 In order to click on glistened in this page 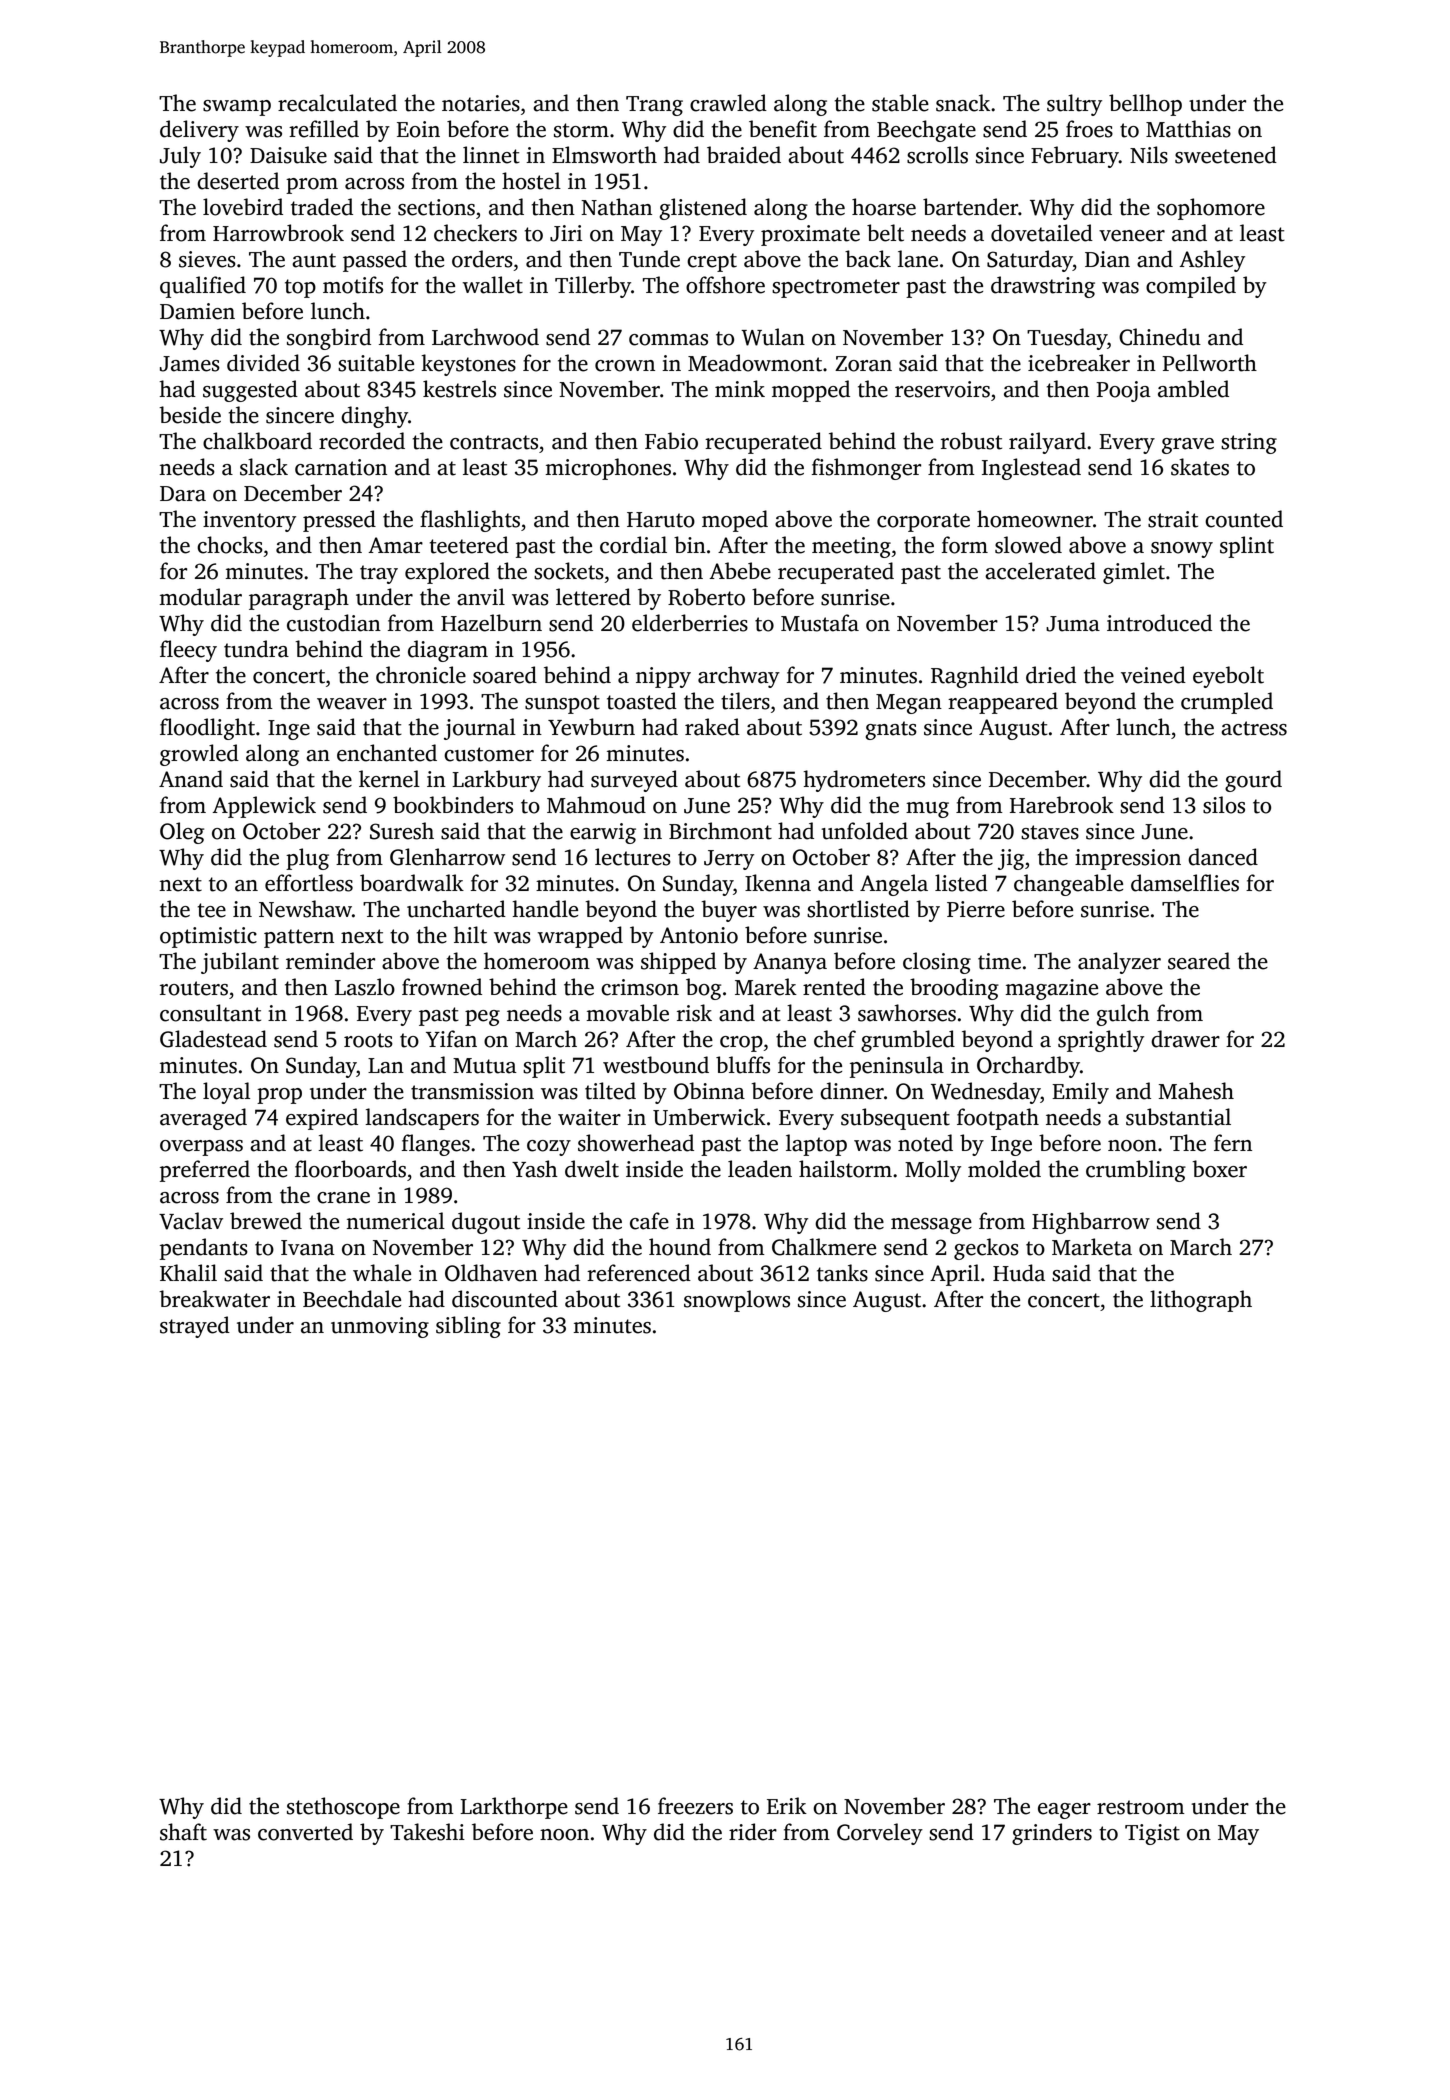, I will do `click(703, 209)`.
